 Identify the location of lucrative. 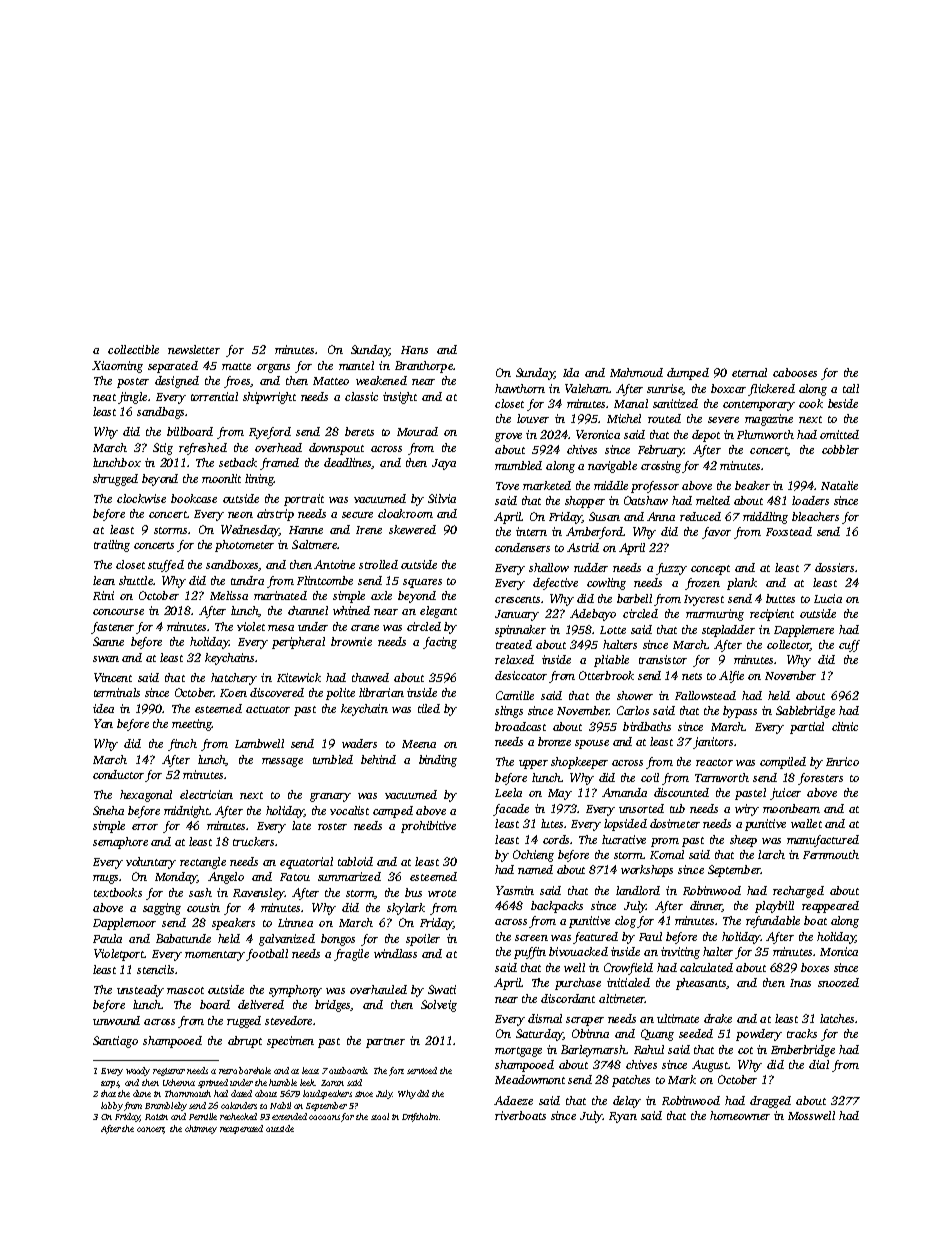
(624, 839).
